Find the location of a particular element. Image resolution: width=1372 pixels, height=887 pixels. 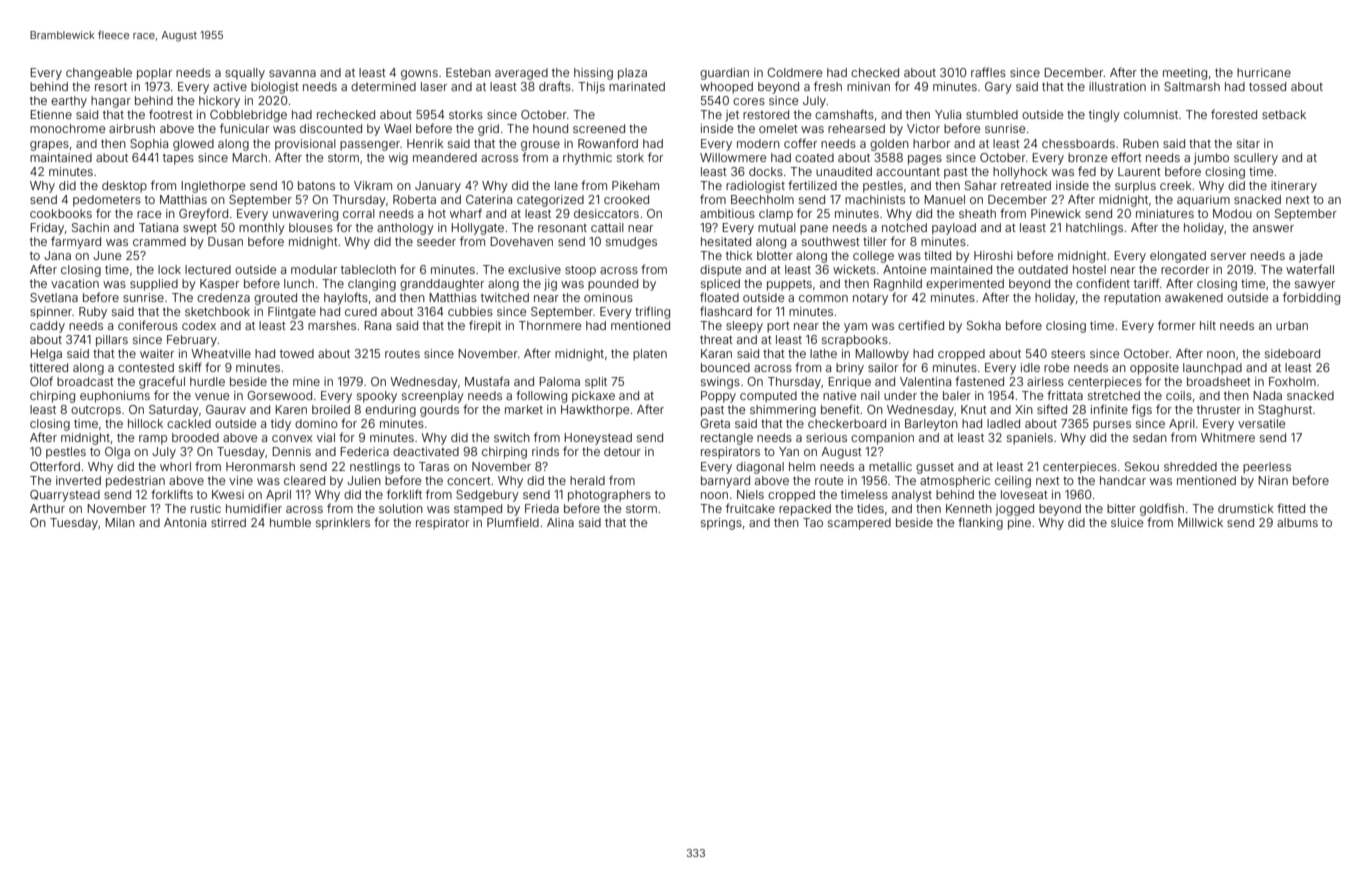

hissing is located at coordinates (593, 74).
